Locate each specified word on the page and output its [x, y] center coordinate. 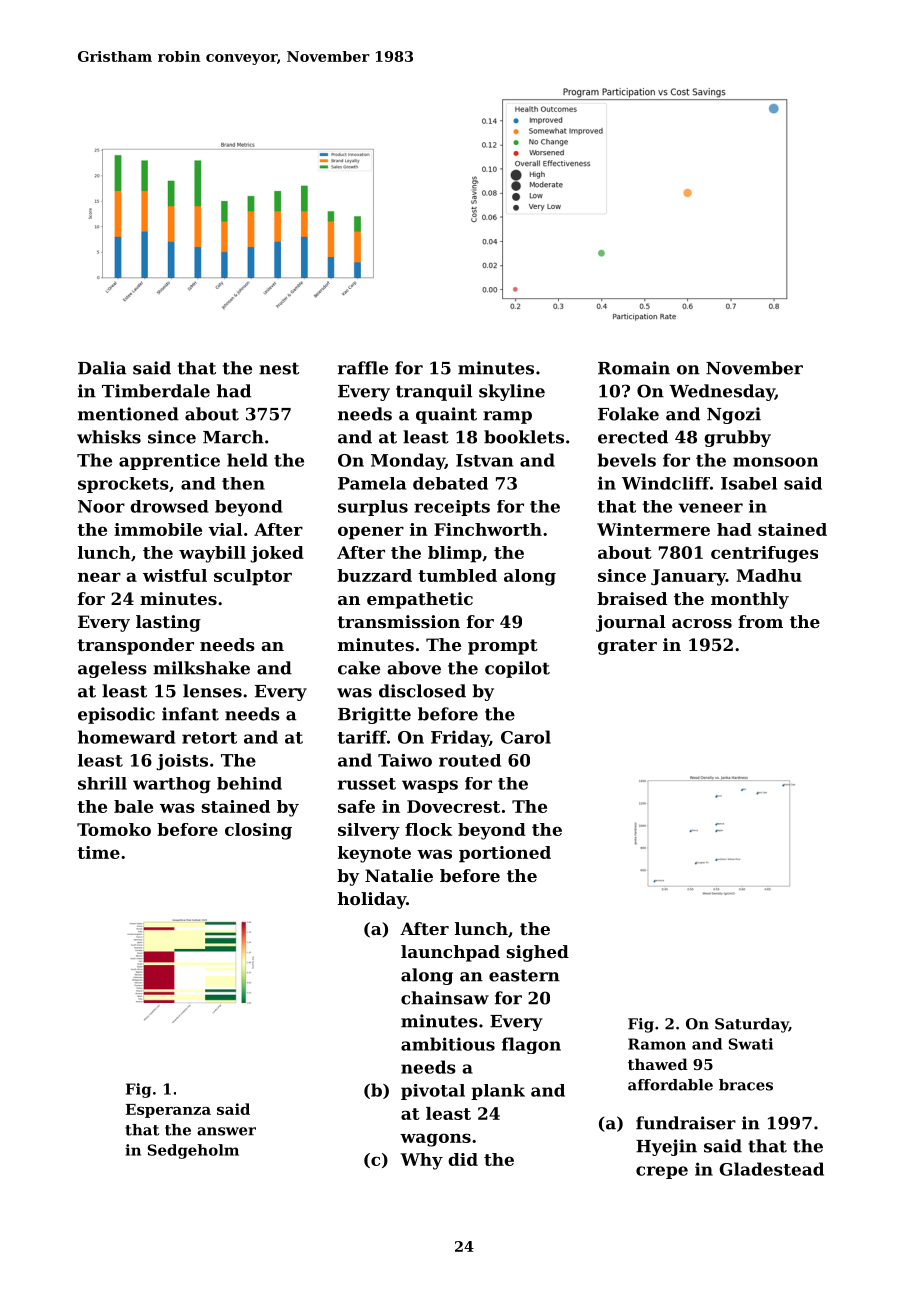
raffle [363, 368]
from [760, 621]
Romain [634, 368]
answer [226, 1131]
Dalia [102, 368]
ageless [112, 669]
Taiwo [405, 760]
